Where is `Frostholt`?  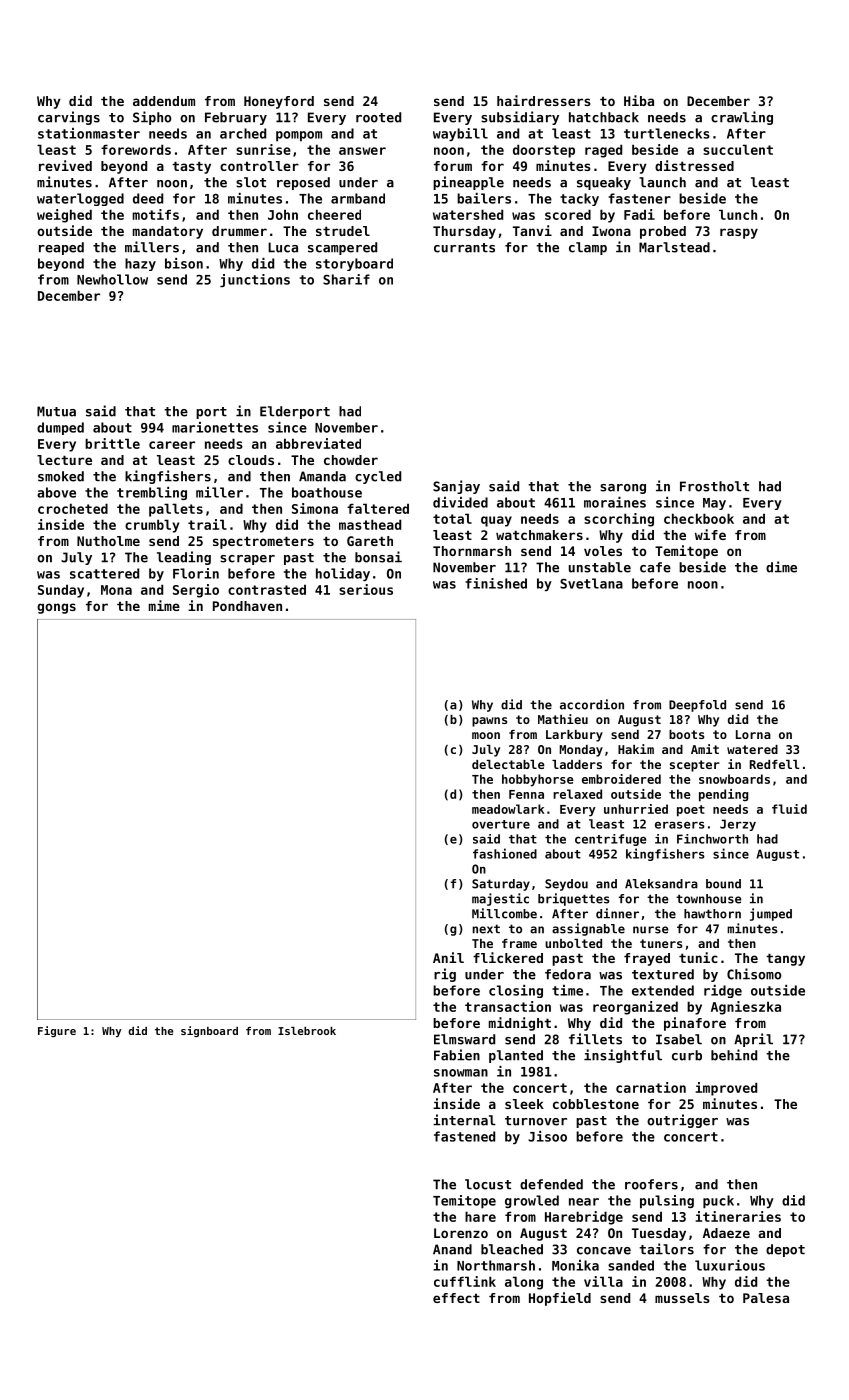
Frostholt is located at coordinates (714, 486).
